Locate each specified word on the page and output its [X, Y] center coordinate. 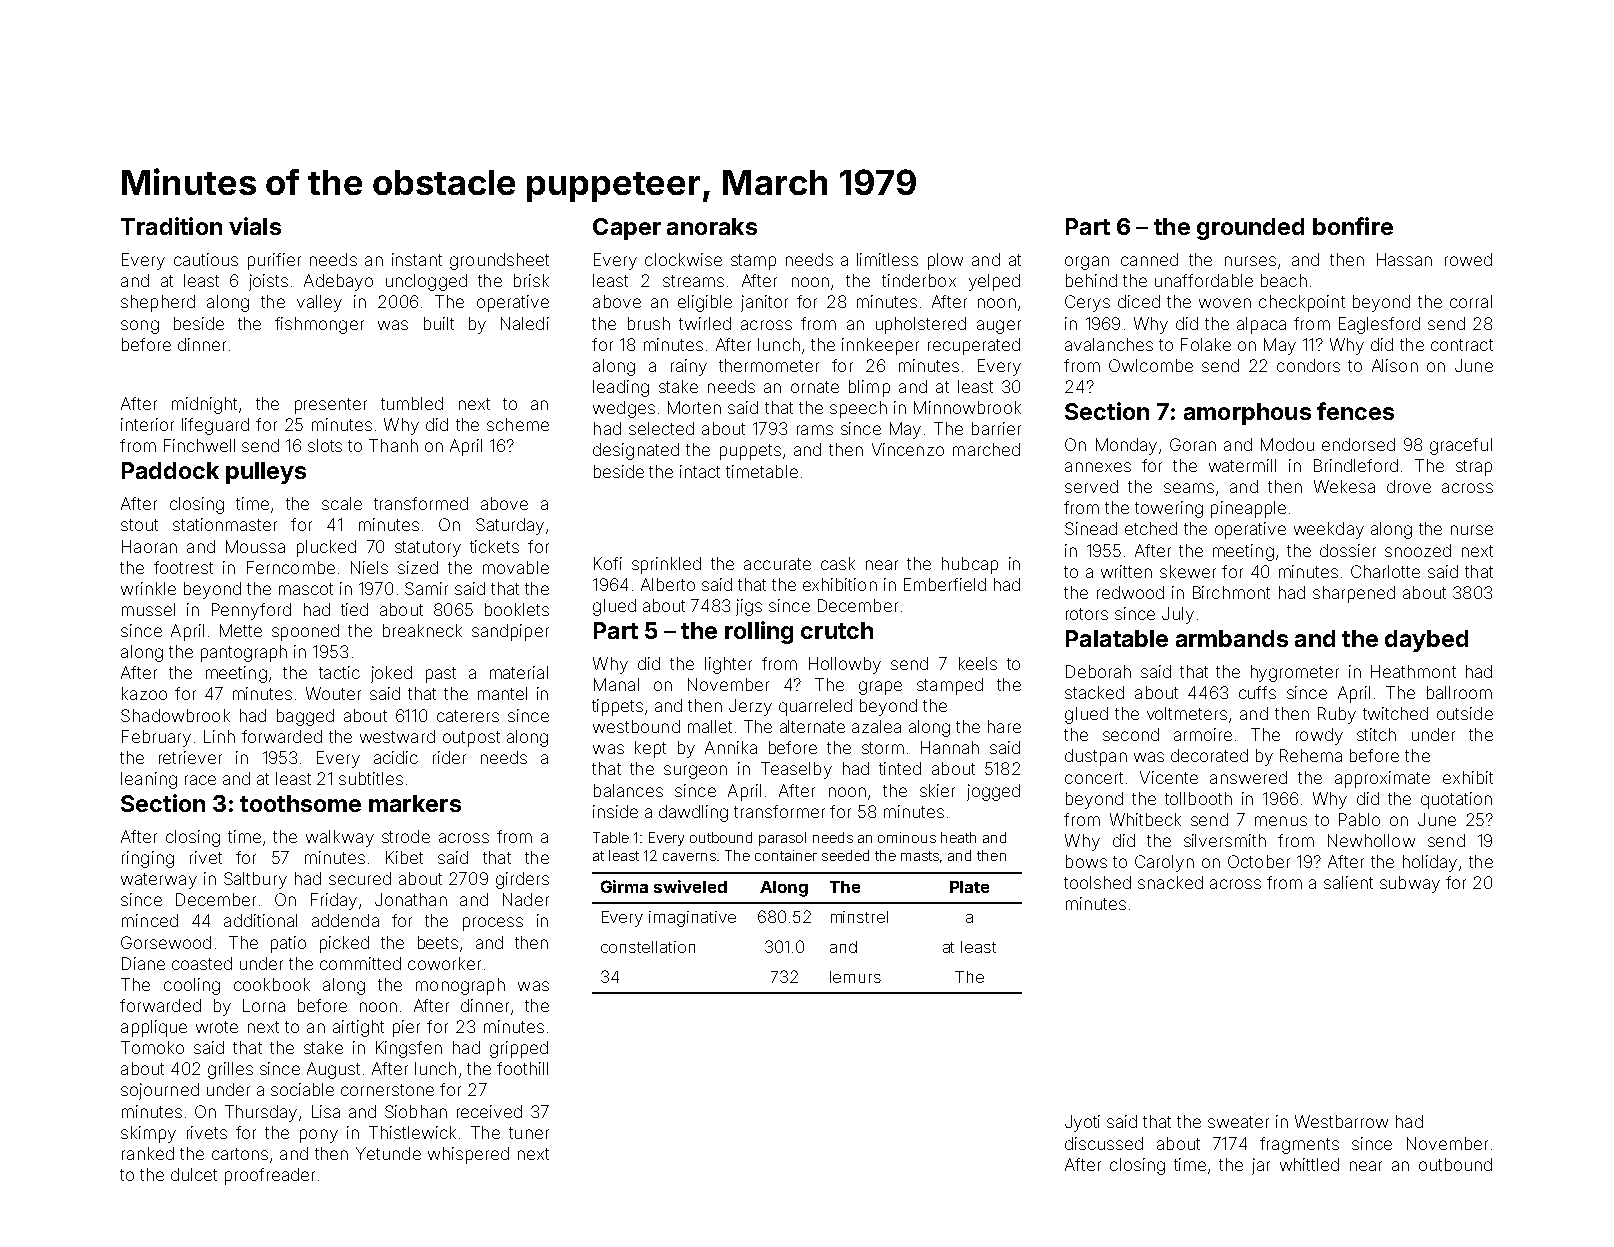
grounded [1250, 229]
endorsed [1358, 444]
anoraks [712, 226]
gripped [519, 1049]
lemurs [855, 977]
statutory [428, 549]
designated [636, 451]
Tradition [171, 226]
